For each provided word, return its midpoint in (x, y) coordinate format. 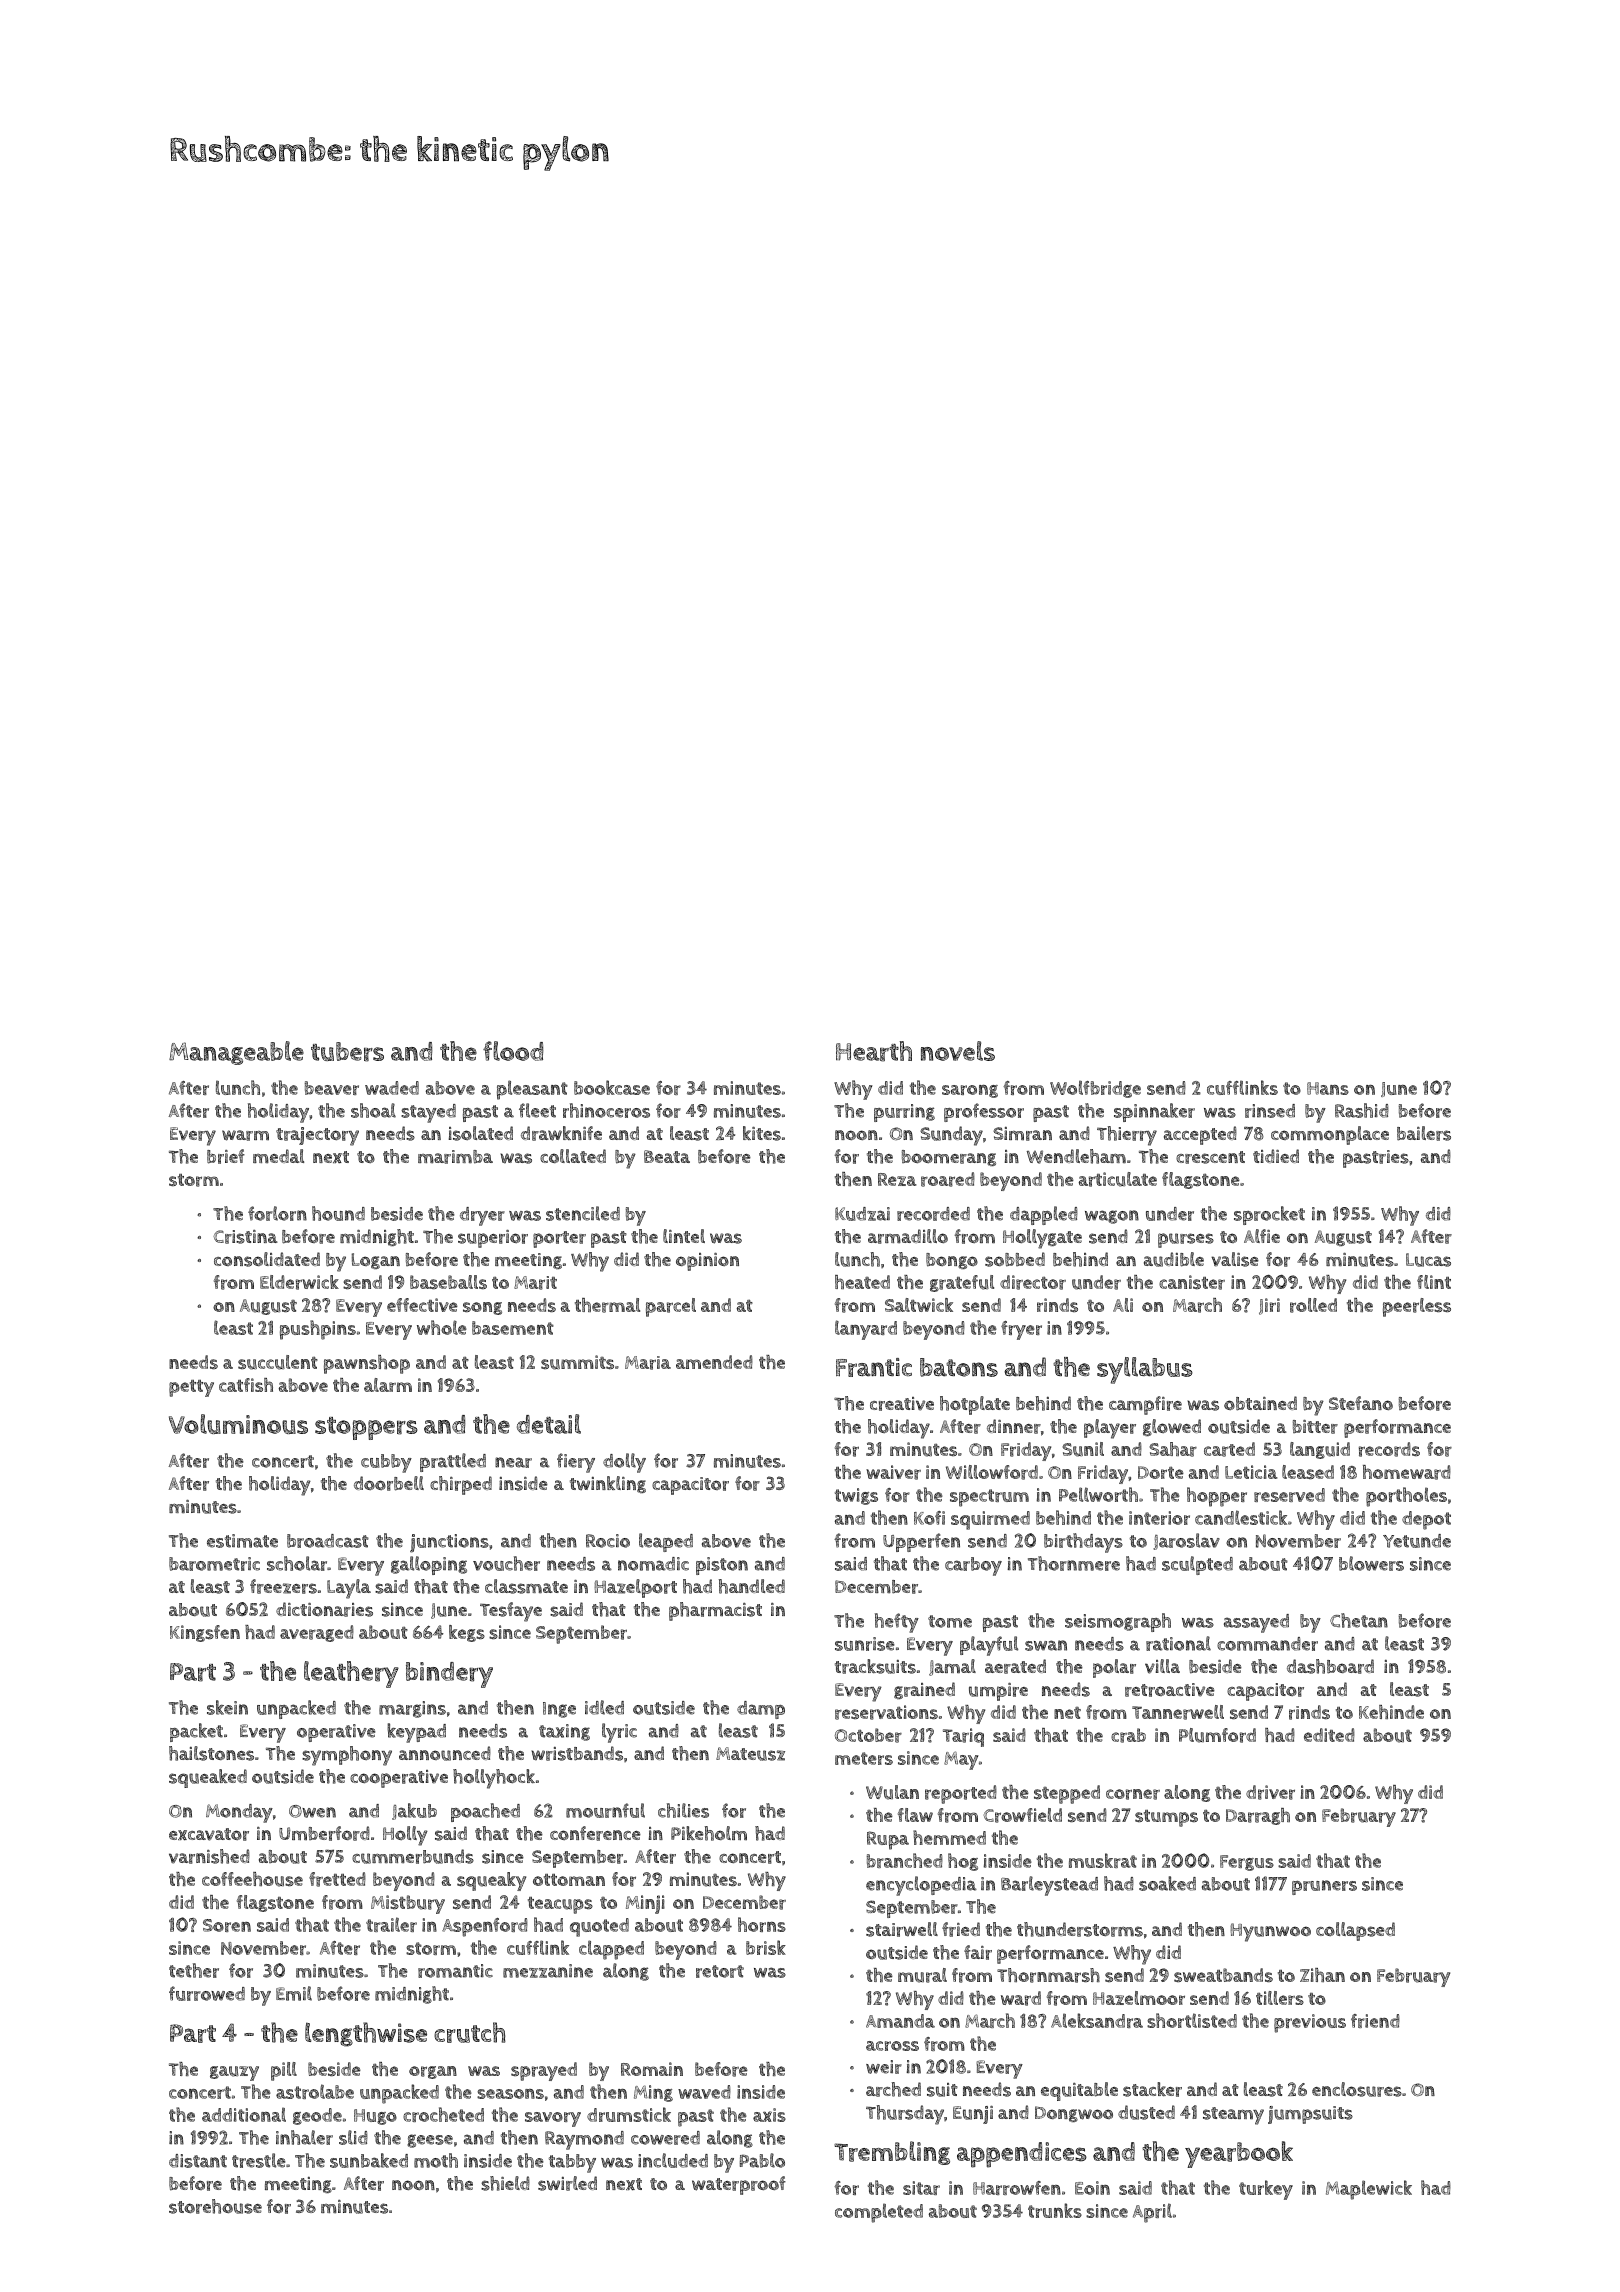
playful (989, 1646)
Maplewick (1369, 2190)
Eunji (973, 2115)
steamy (1233, 2116)
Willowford (992, 1472)
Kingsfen (205, 1633)
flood (513, 1051)
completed (879, 2213)
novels (958, 1051)
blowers (1371, 1563)
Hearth (874, 1051)
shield (505, 2183)
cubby (386, 1463)
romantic (455, 1971)
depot (1426, 1520)
